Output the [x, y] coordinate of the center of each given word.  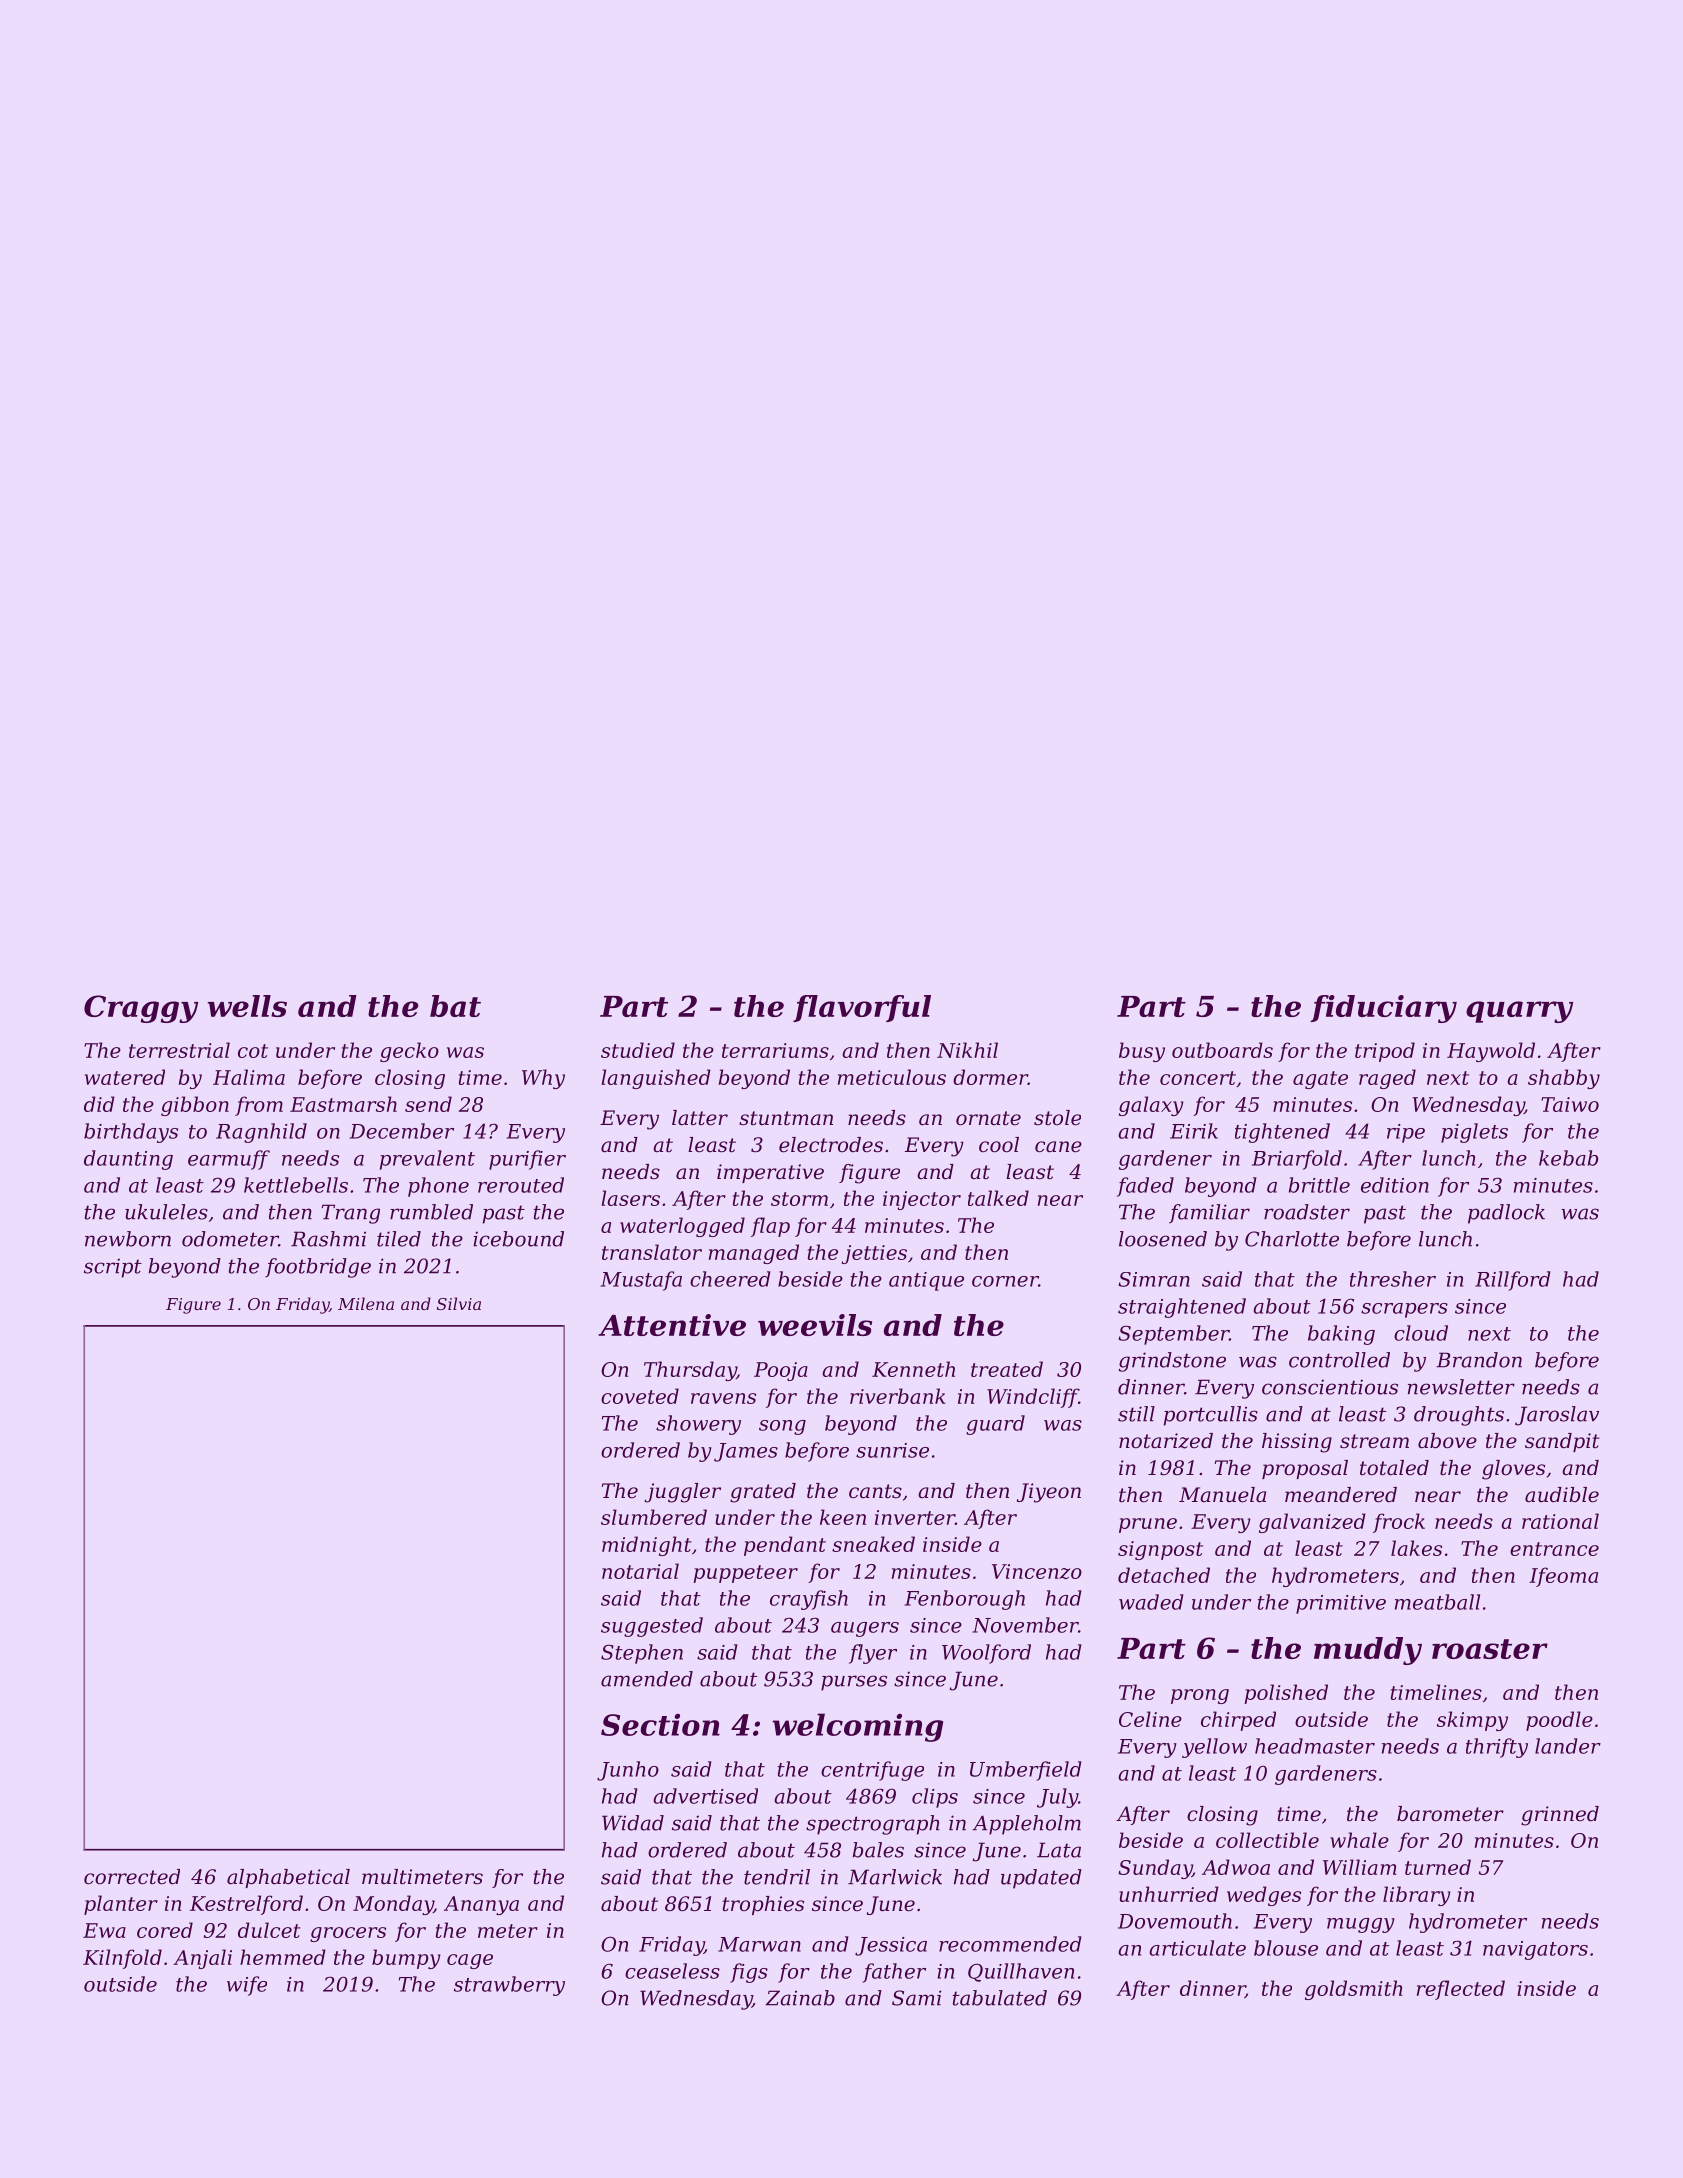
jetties [874, 1254]
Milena [366, 1303]
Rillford [1513, 1281]
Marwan [759, 1944]
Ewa [104, 1930]
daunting [128, 1160]
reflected [1461, 1990]
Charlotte [1292, 1239]
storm [799, 1199]
